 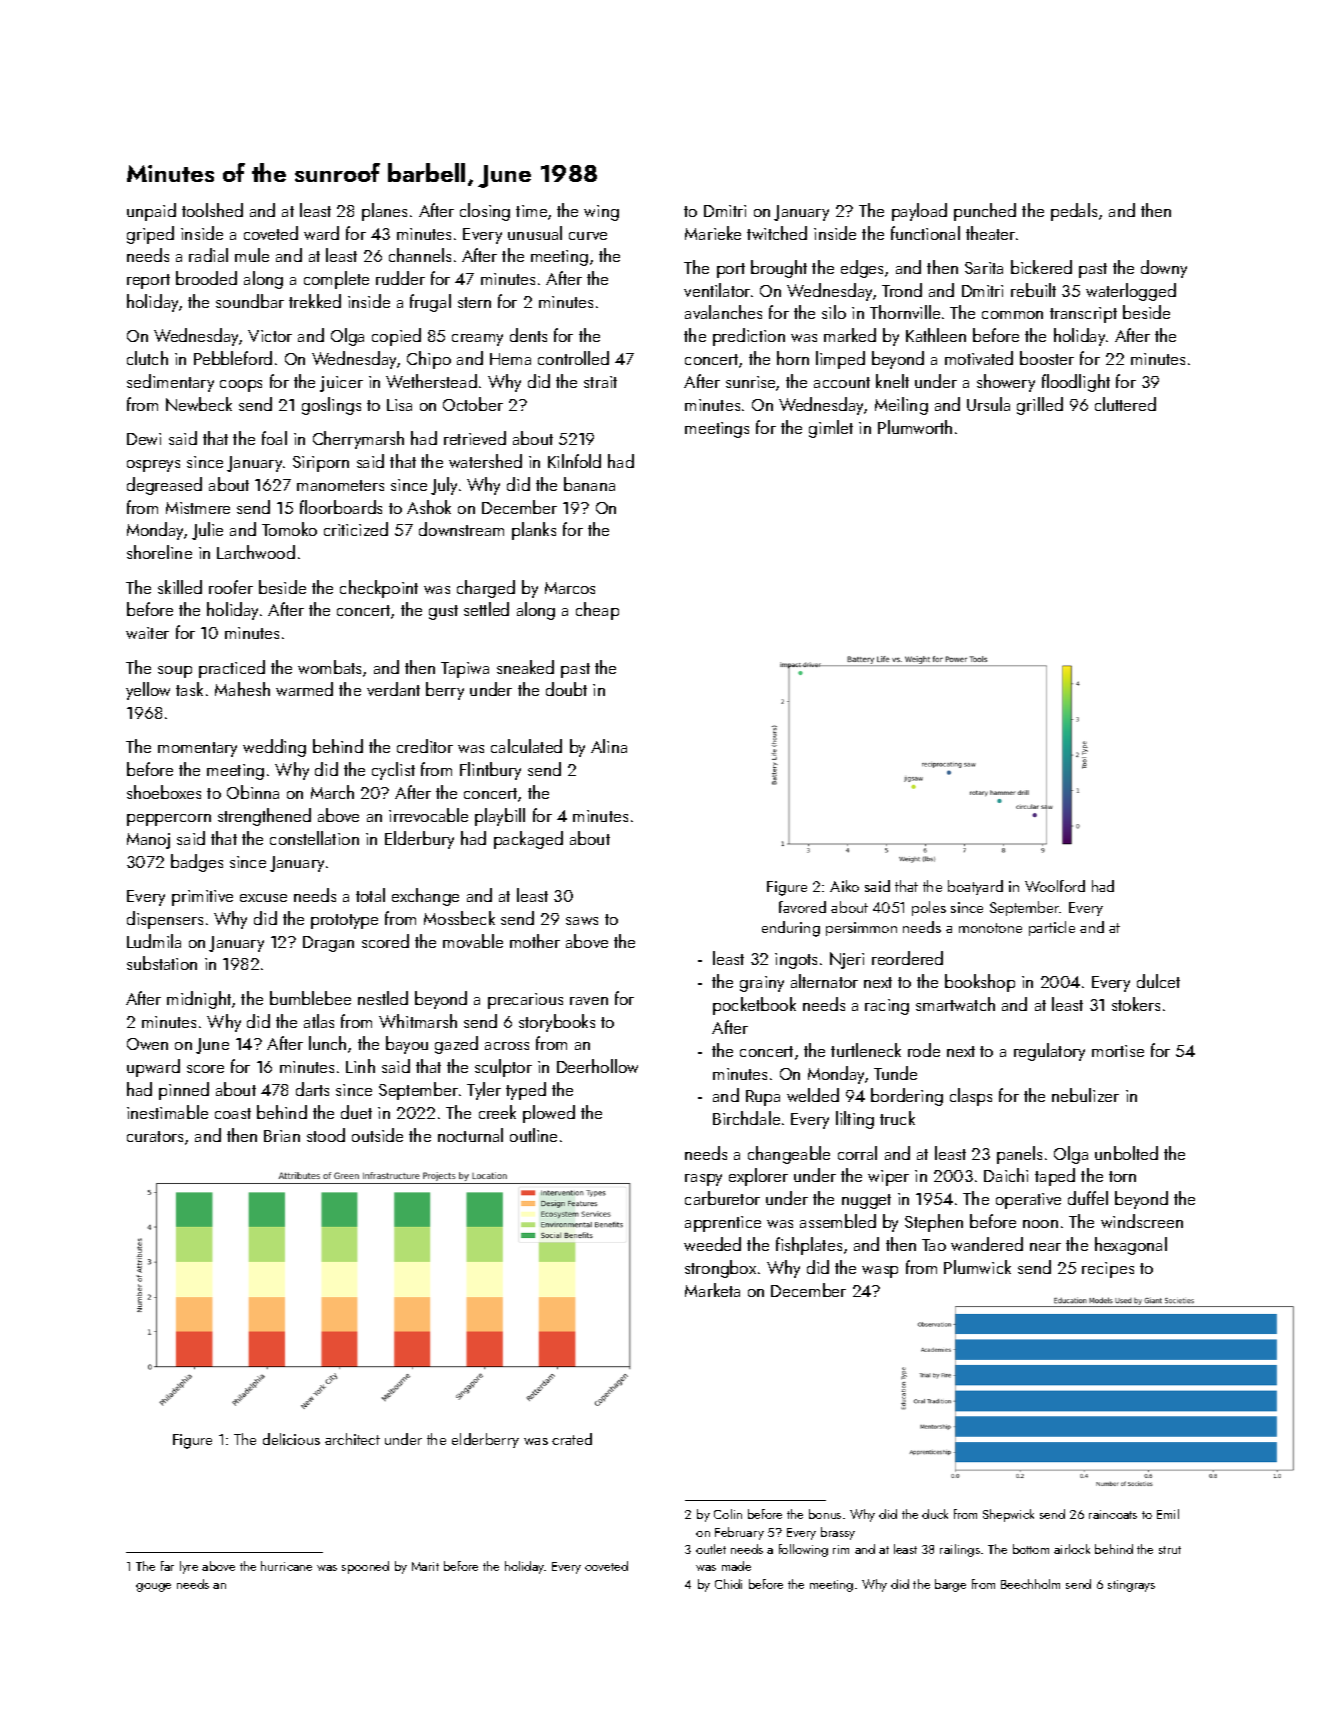 What do you see at coordinates (291, 1439) in the screenshot?
I see `delicious` at bounding box center [291, 1439].
